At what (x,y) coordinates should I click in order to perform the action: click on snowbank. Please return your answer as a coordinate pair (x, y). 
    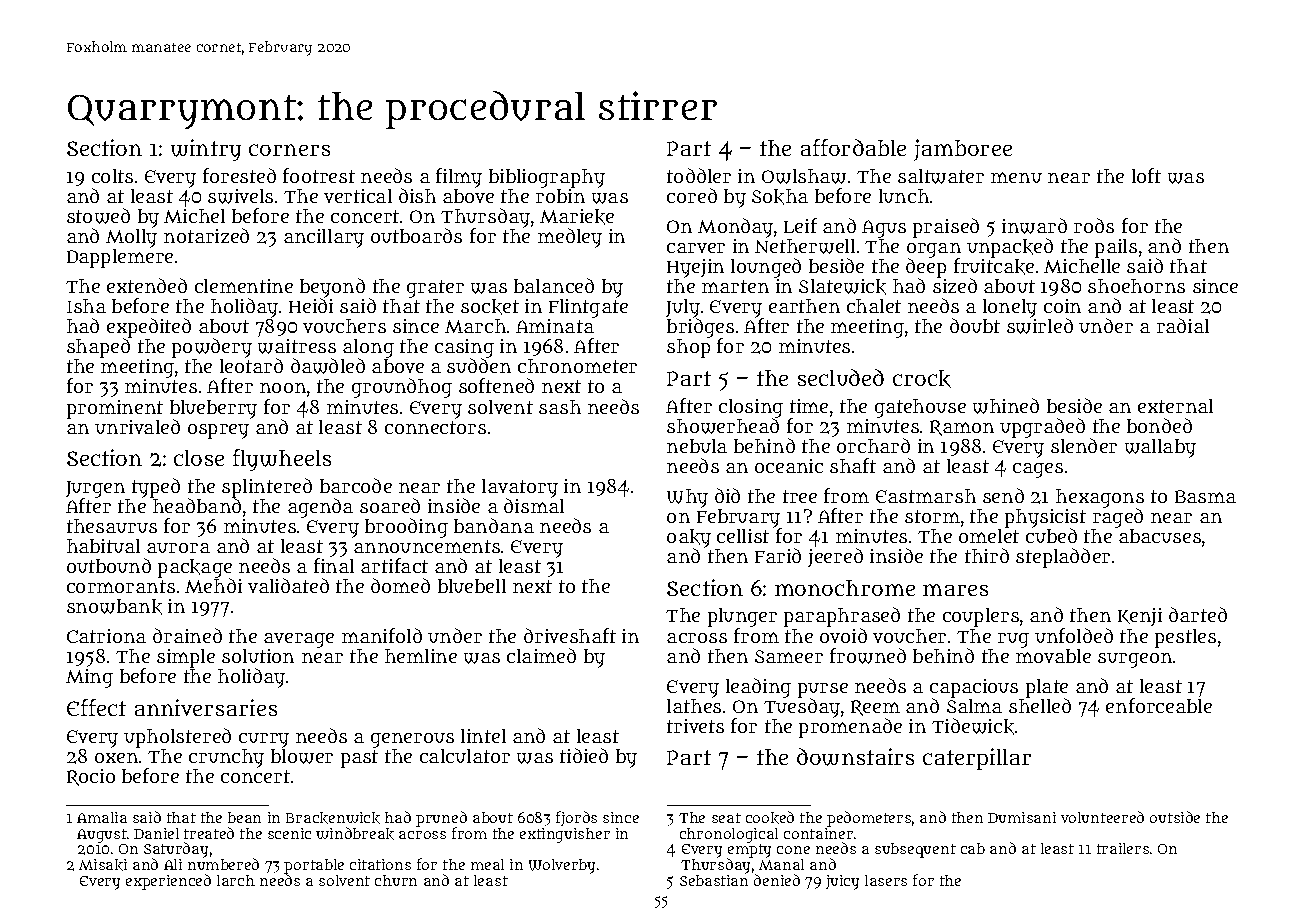
    Looking at the image, I should click on (114, 607).
